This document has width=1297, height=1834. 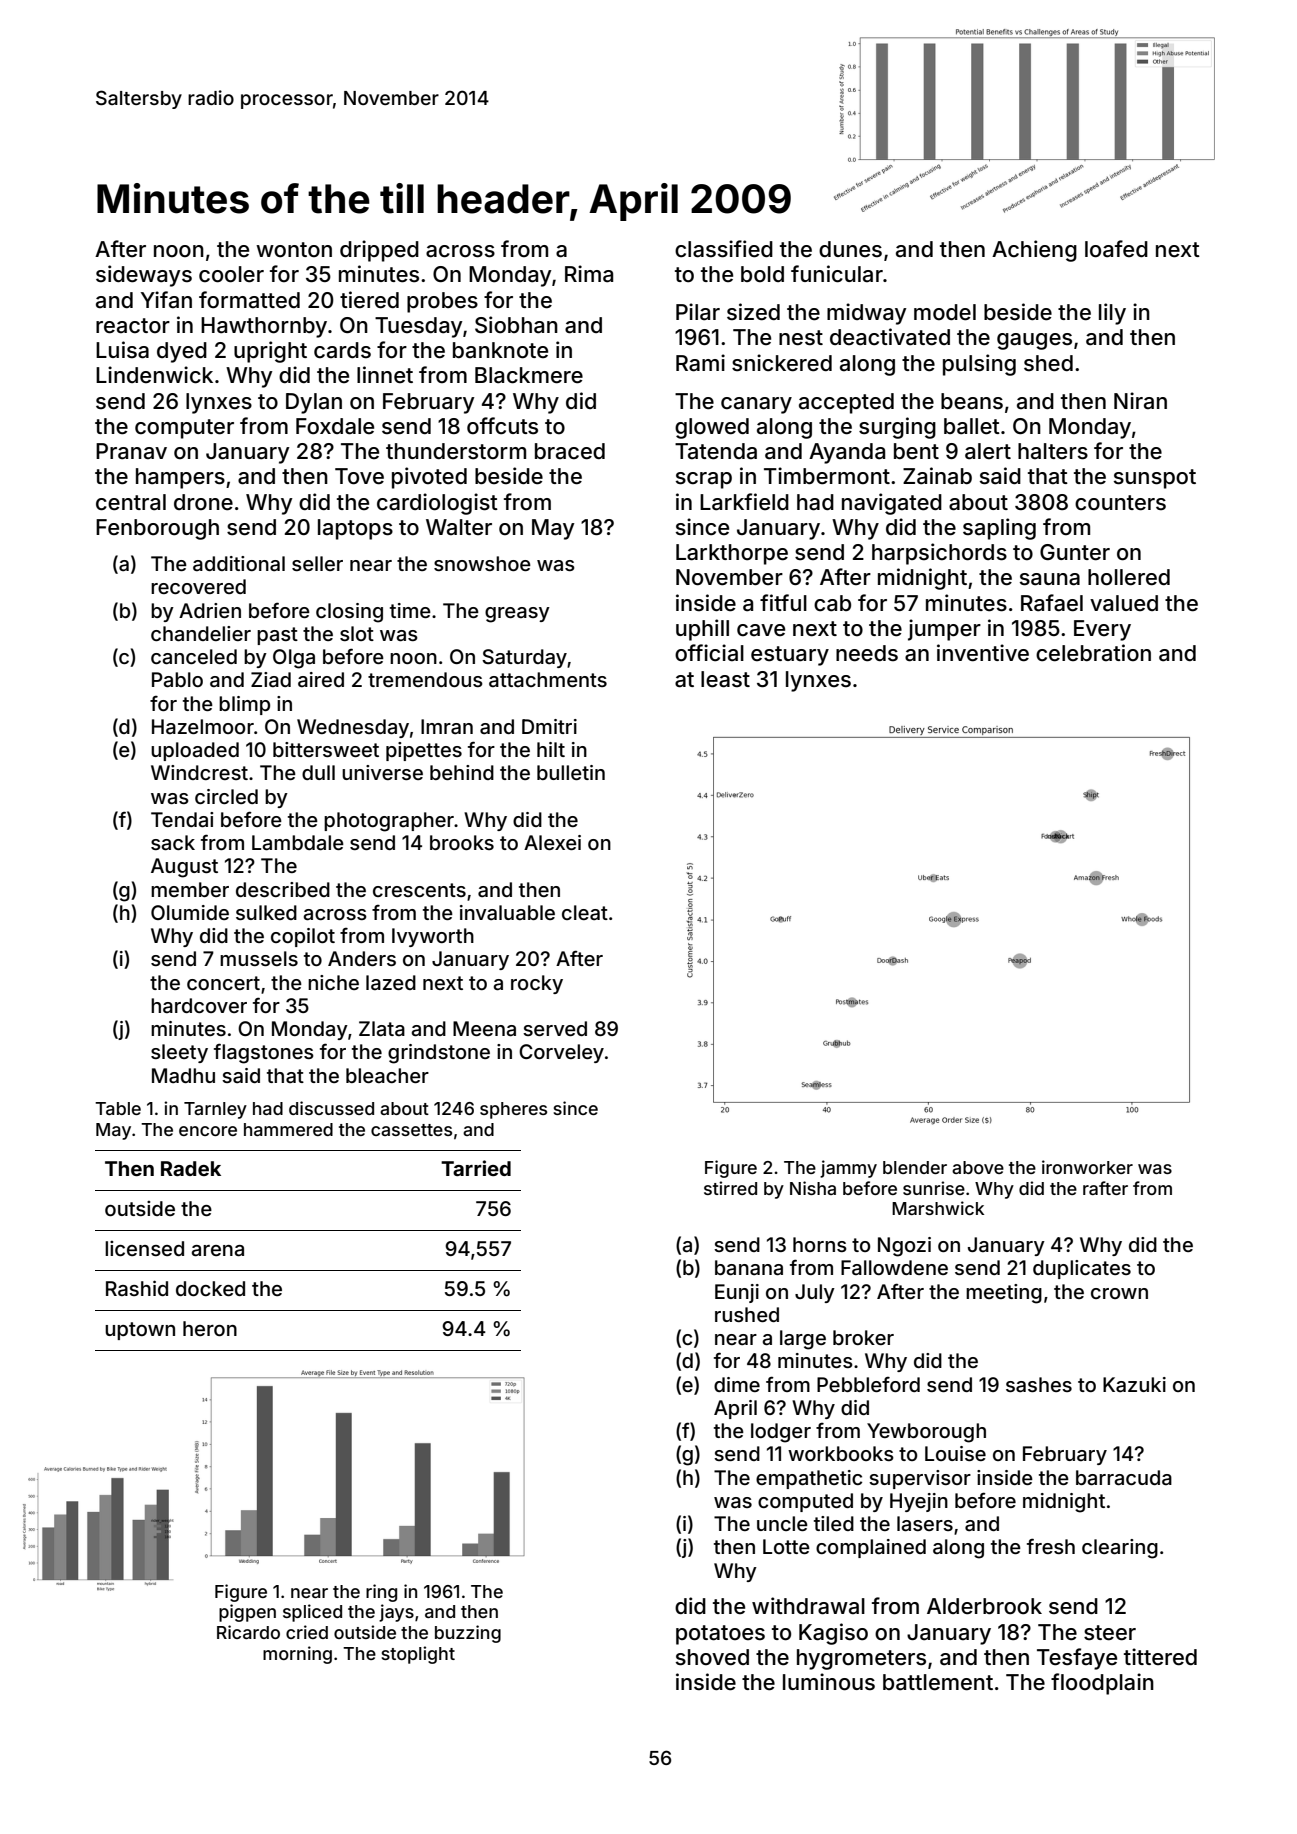 What do you see at coordinates (1053, 451) in the document?
I see `halters` at bounding box center [1053, 451].
